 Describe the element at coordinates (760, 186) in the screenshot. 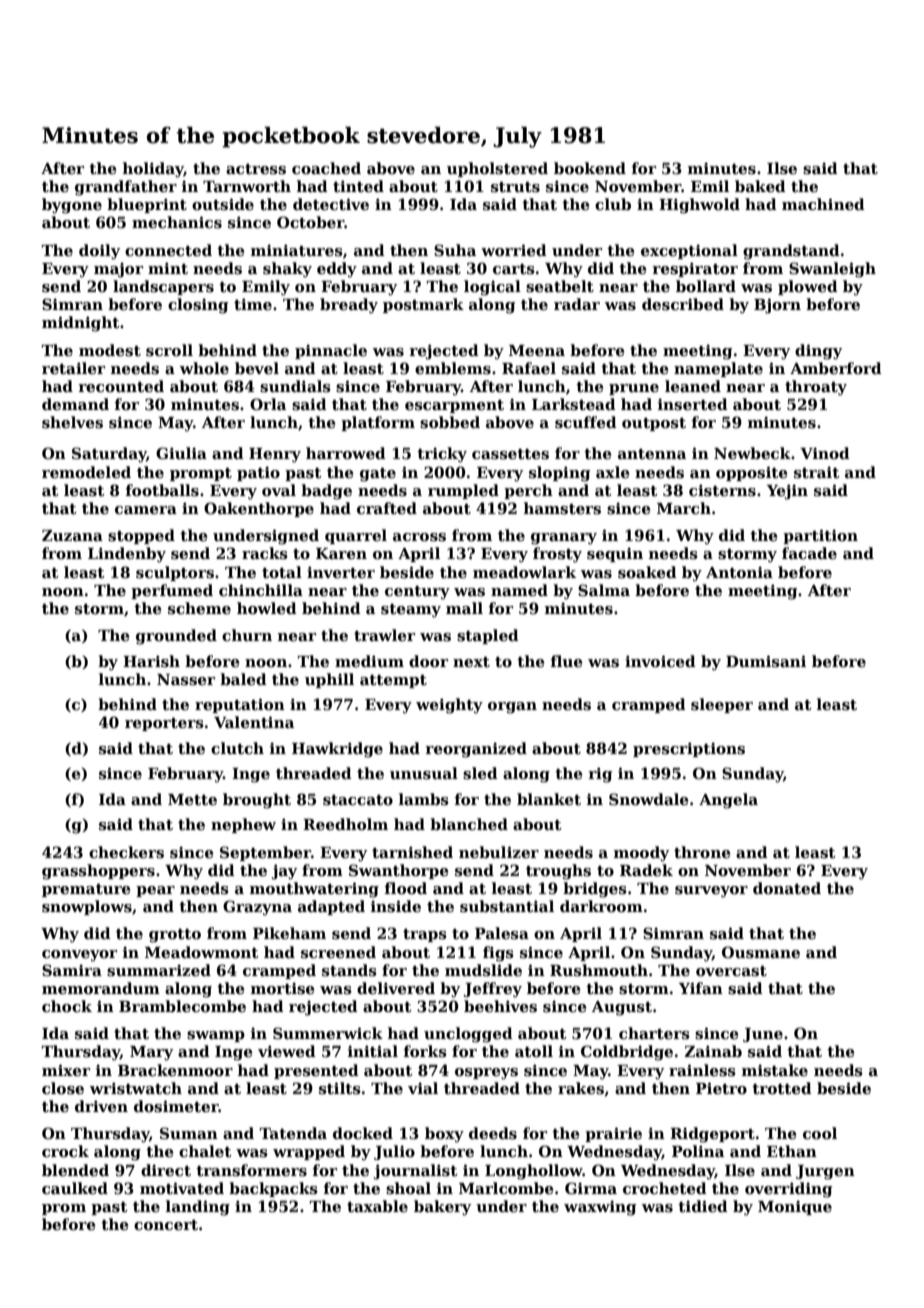

I see `baked` at that location.
